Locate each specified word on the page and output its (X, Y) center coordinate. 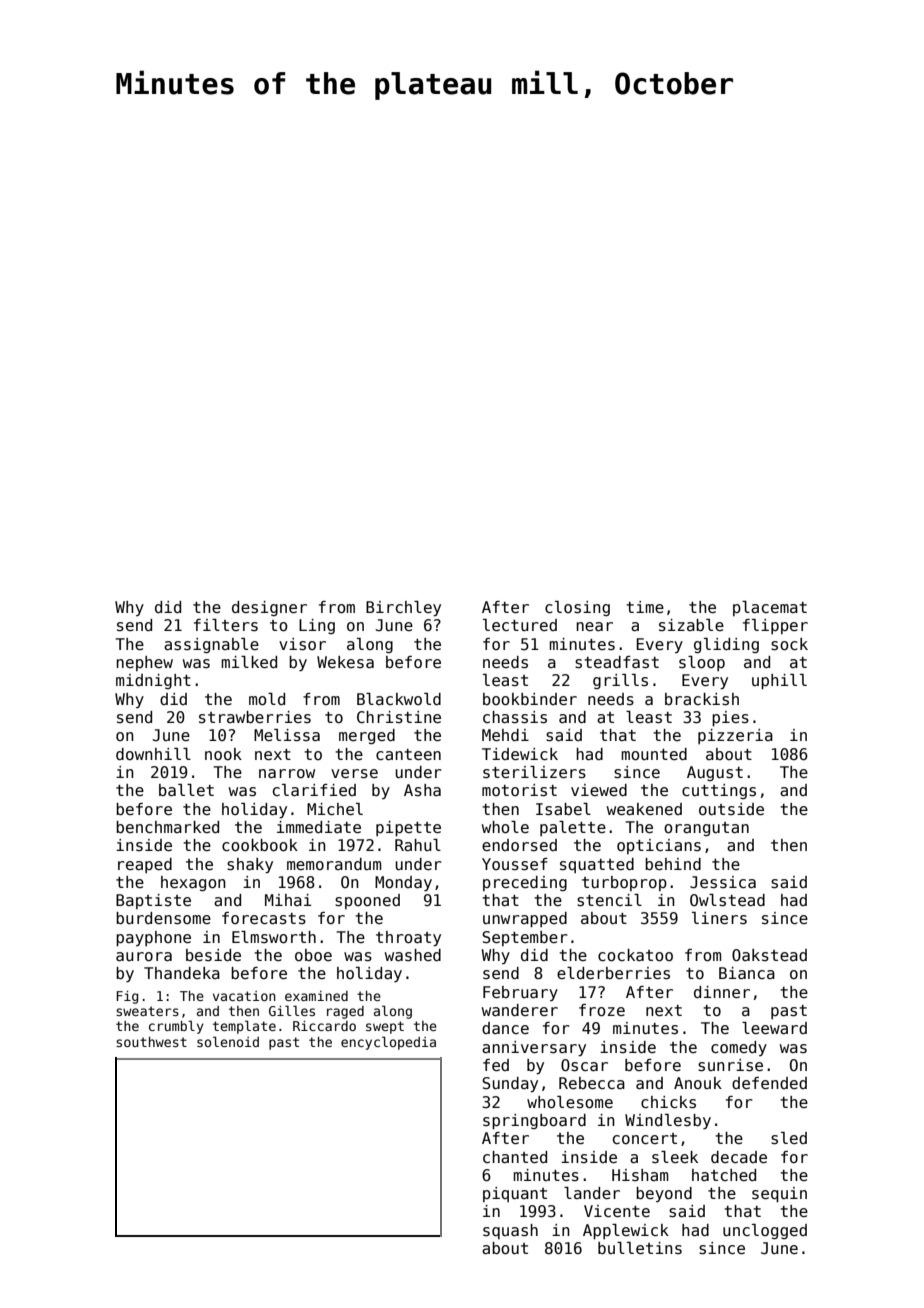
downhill (153, 754)
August (715, 773)
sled (789, 1138)
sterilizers (534, 772)
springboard (534, 1121)
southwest (151, 1042)
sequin (779, 1194)
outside (731, 809)
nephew (144, 663)
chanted (515, 1157)
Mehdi (505, 735)
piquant (515, 1194)
